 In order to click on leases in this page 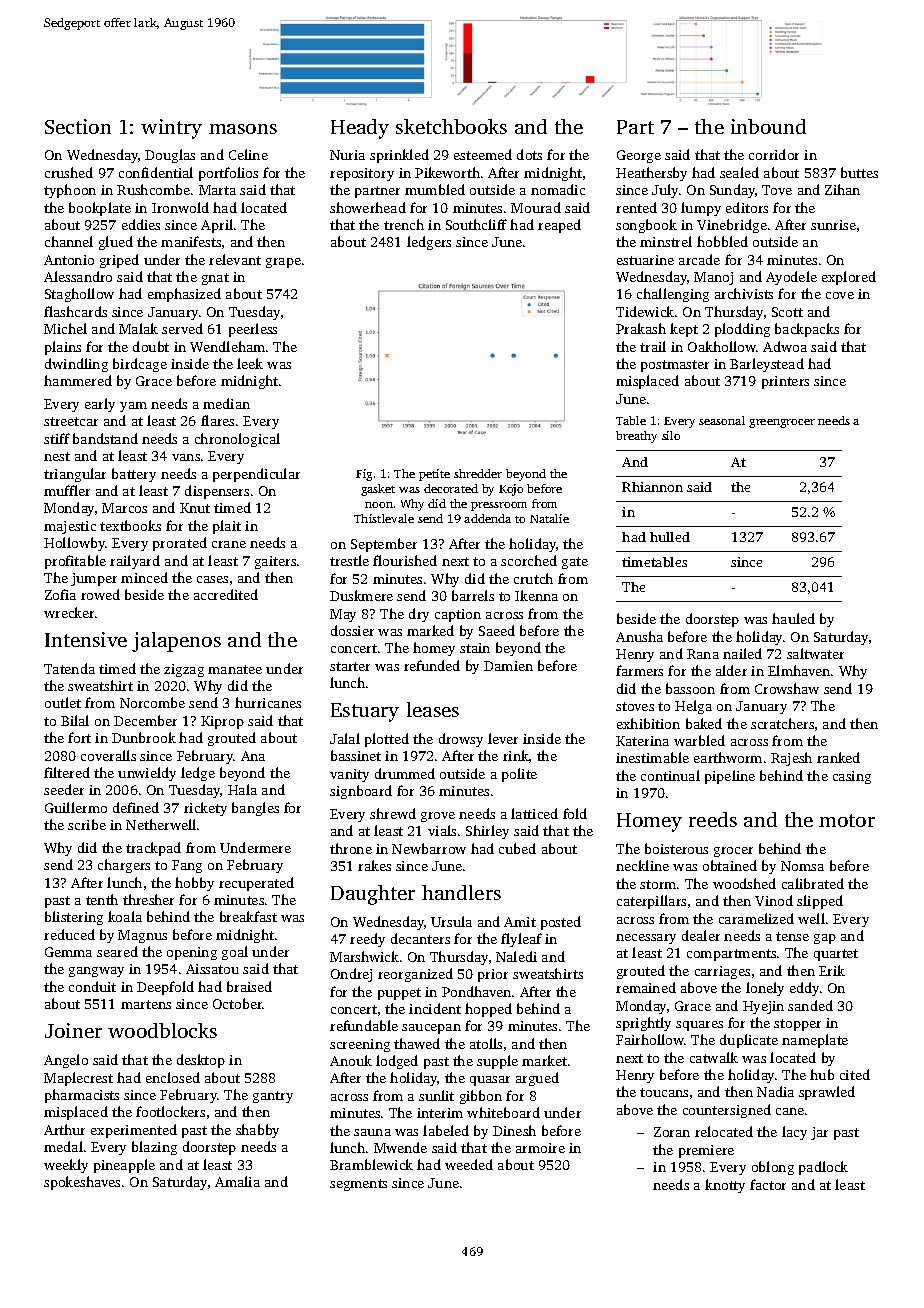, I will do `click(433, 709)`.
